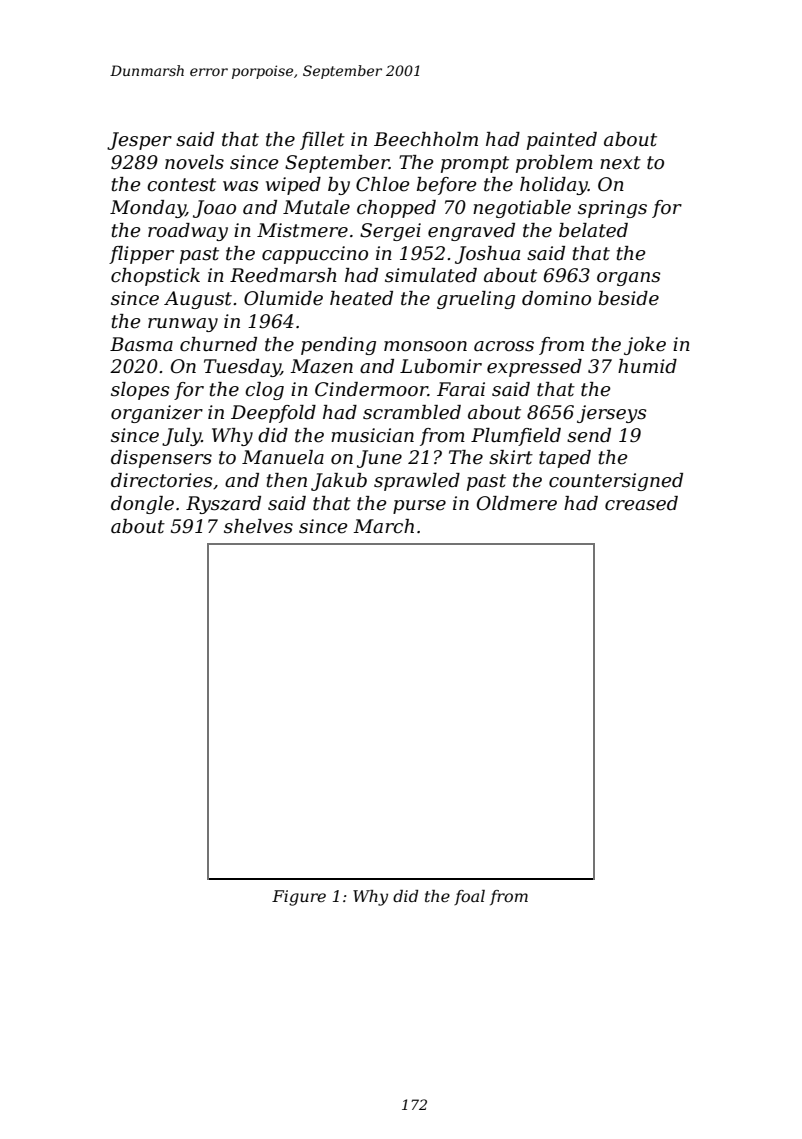 The image size is (802, 1139). I want to click on creased, so click(641, 503).
